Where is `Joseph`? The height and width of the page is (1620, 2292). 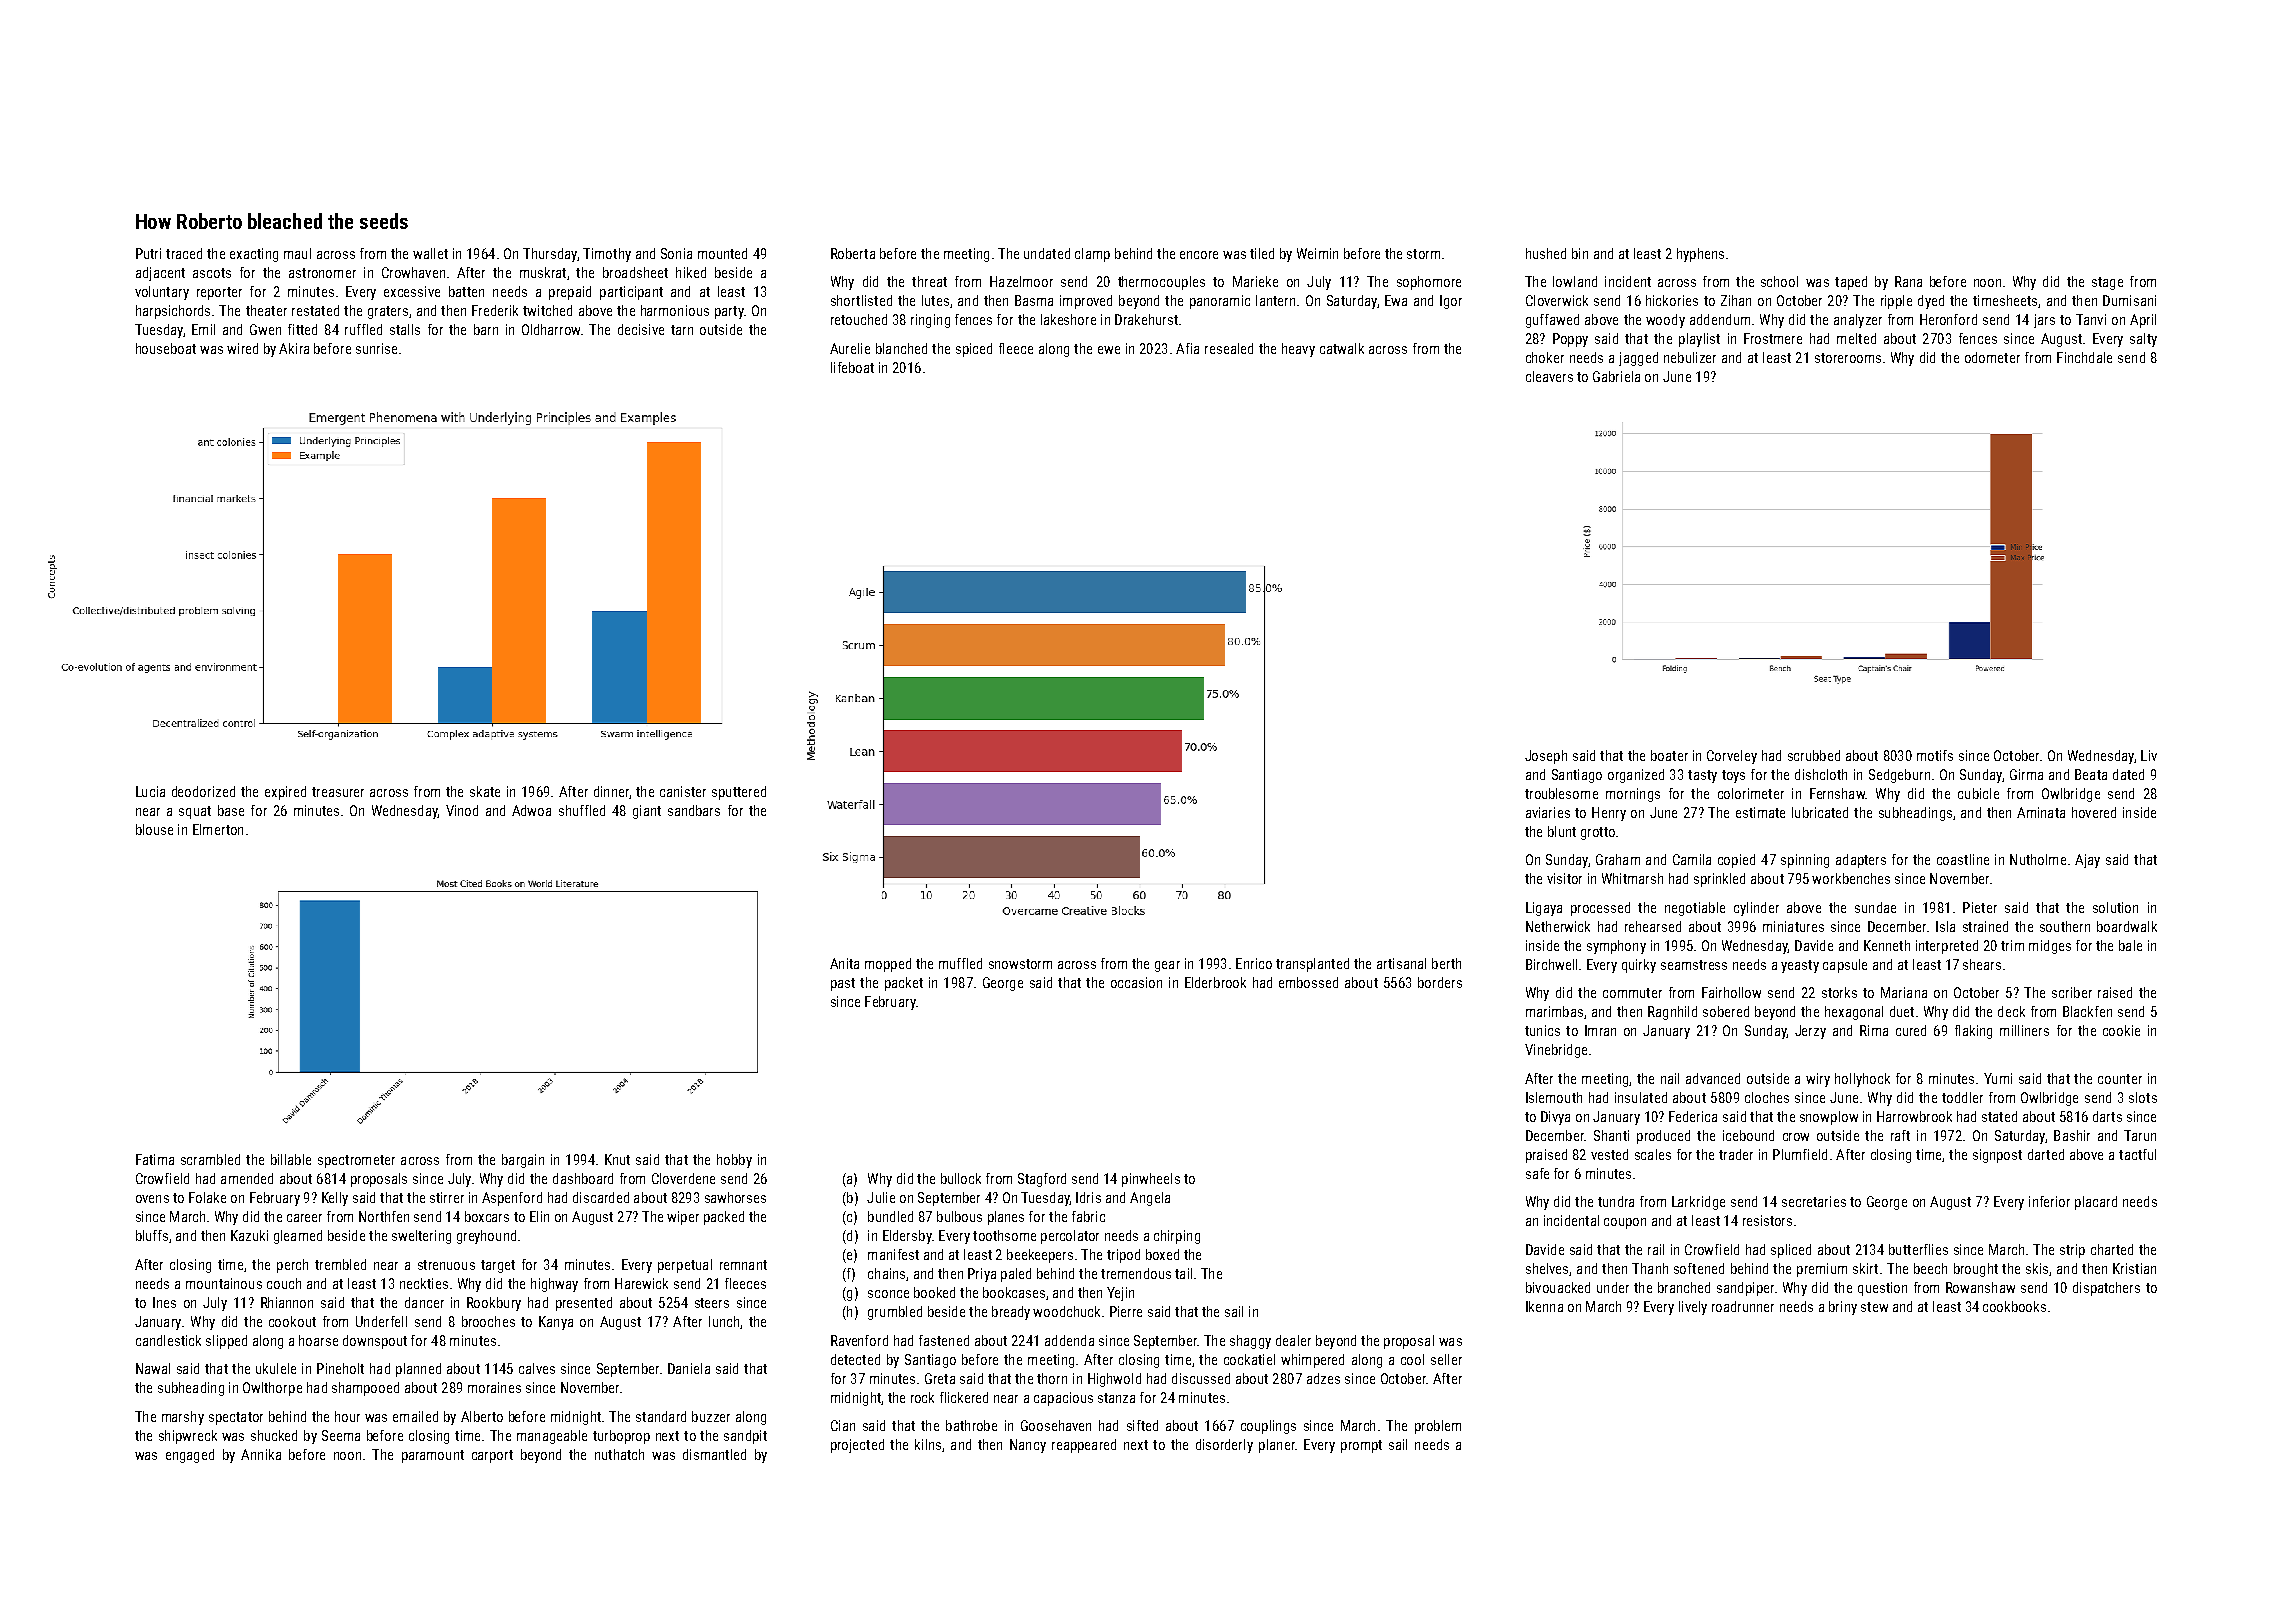 Joseph is located at coordinates (1546, 757).
